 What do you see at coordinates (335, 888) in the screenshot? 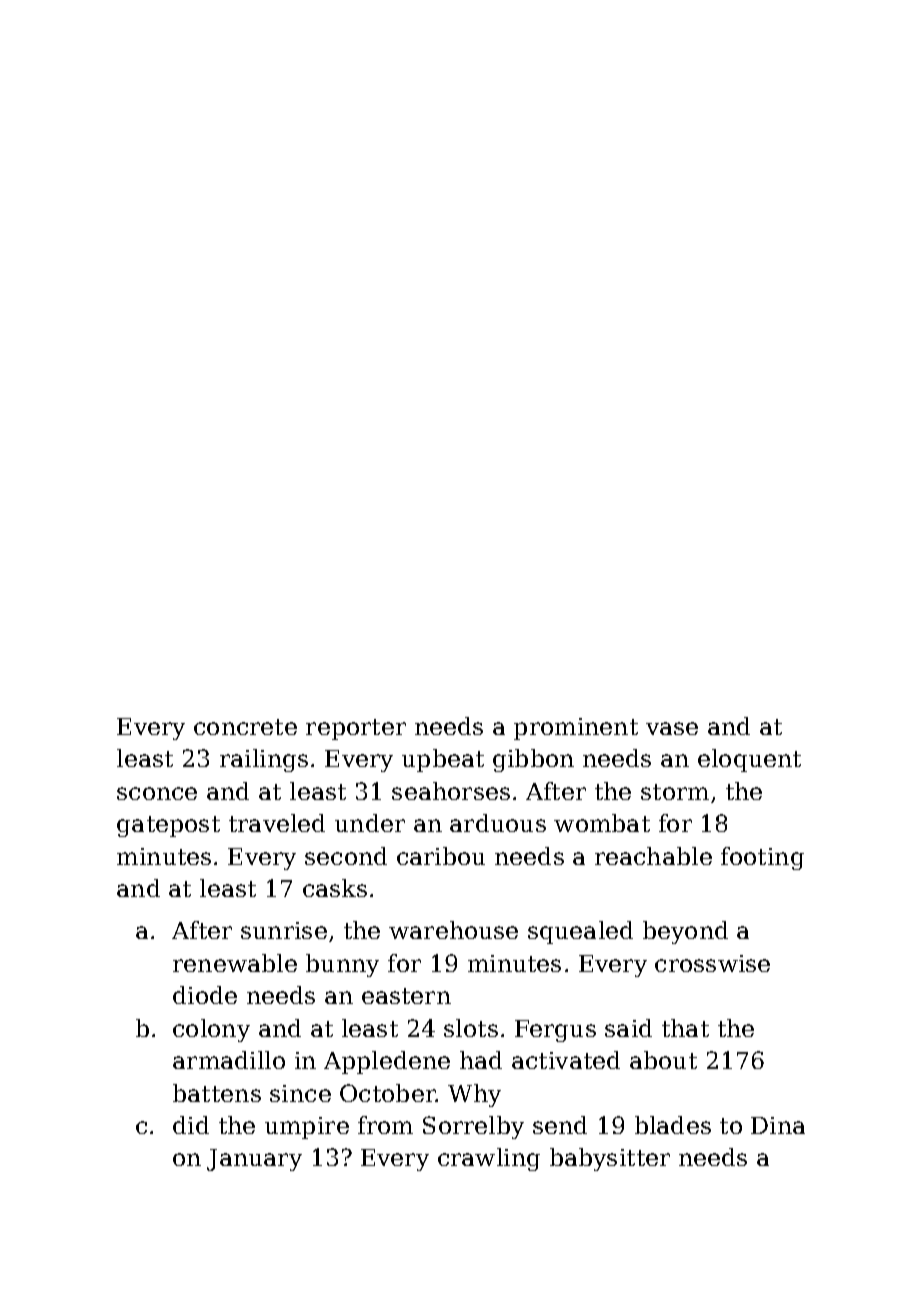
I see `casks` at bounding box center [335, 888].
